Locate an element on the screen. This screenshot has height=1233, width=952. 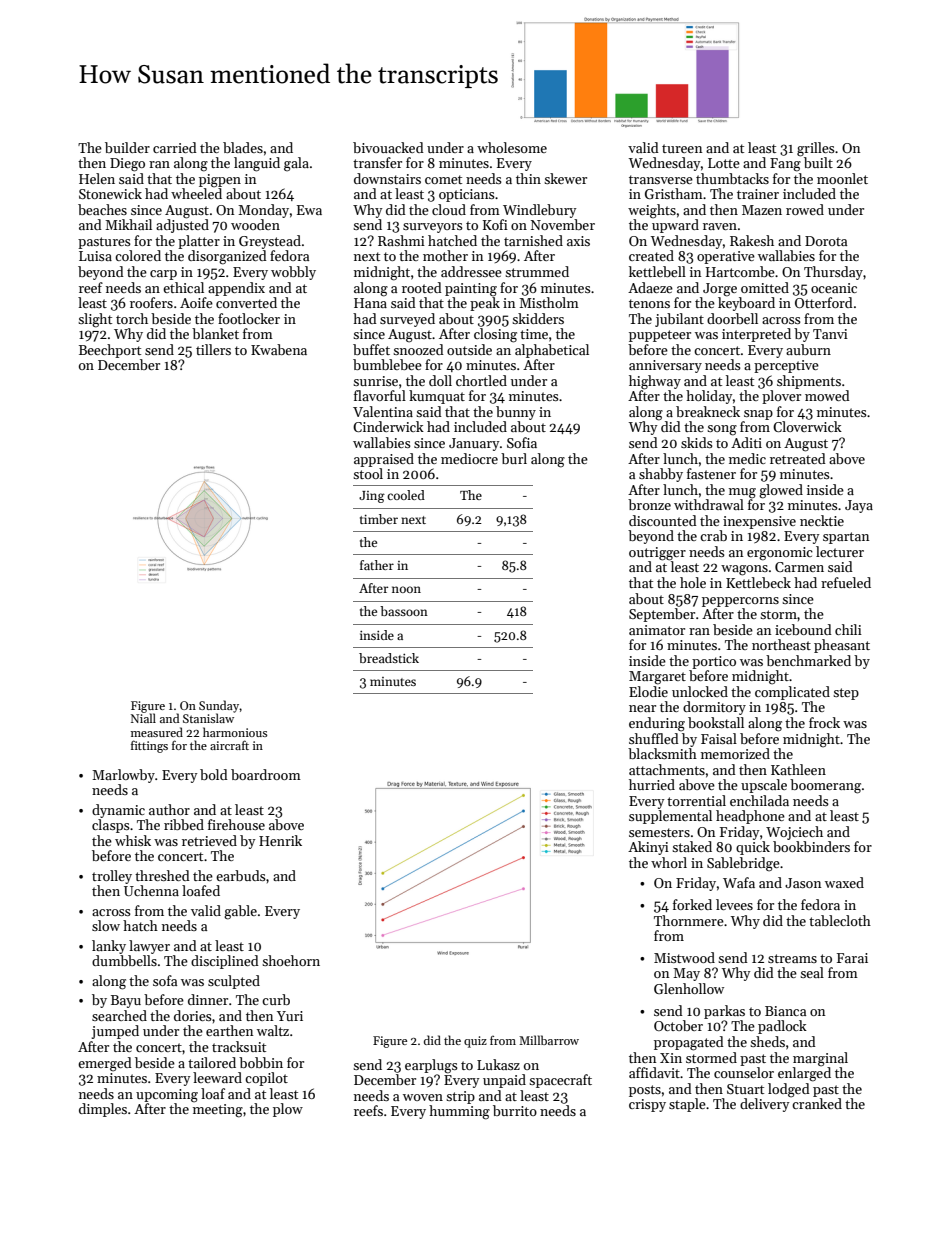
grilles is located at coordinates (816, 149).
